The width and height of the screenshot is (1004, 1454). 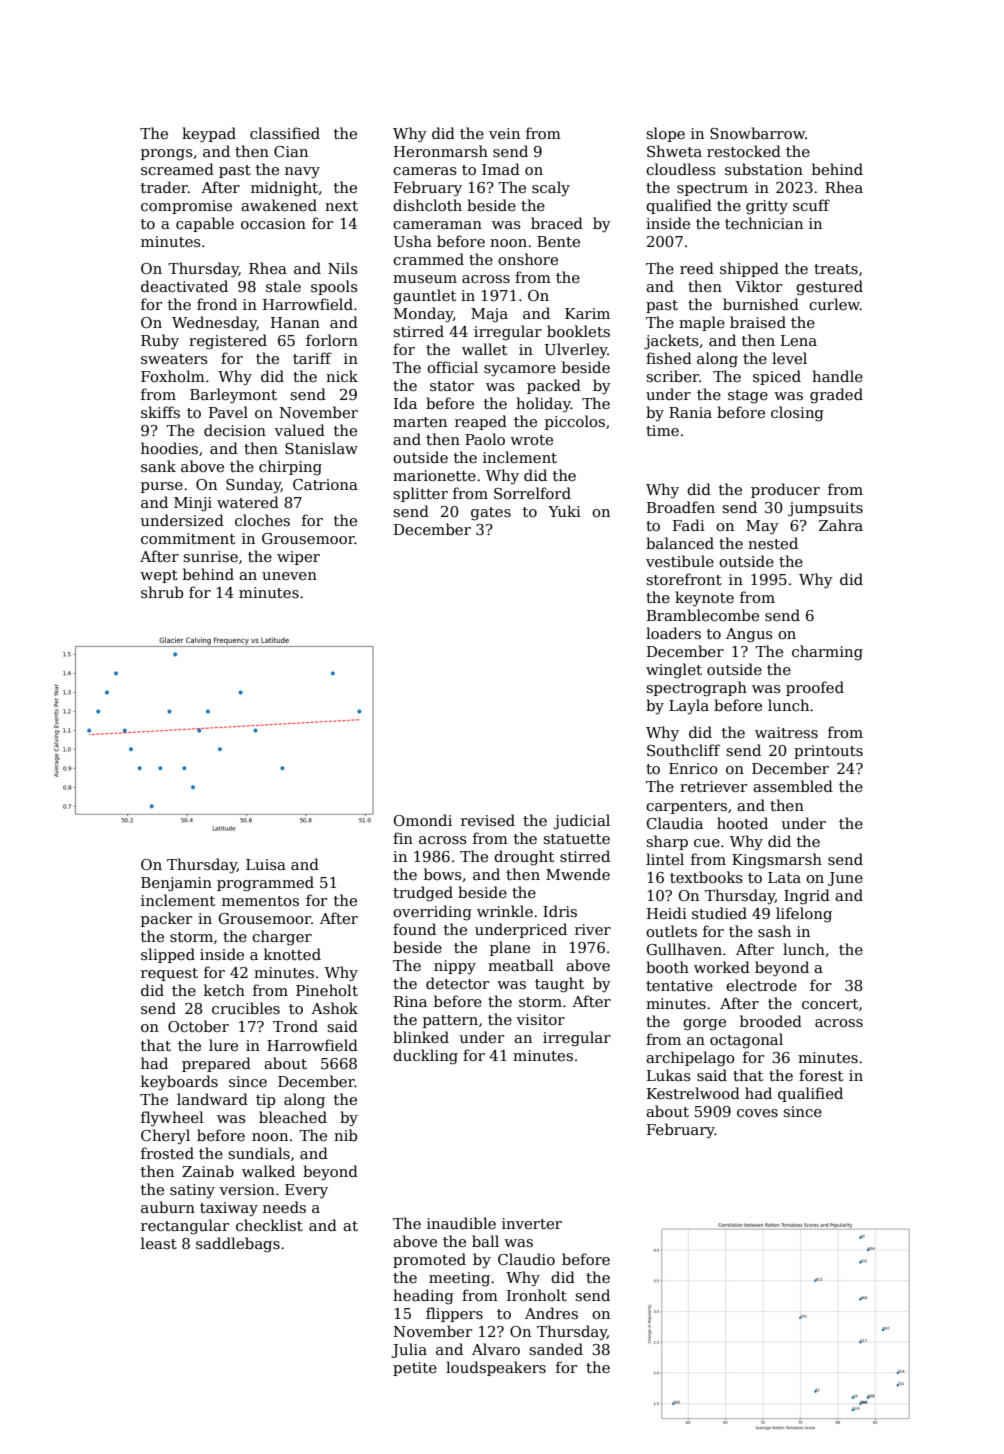 I want to click on visitor, so click(x=540, y=1019).
